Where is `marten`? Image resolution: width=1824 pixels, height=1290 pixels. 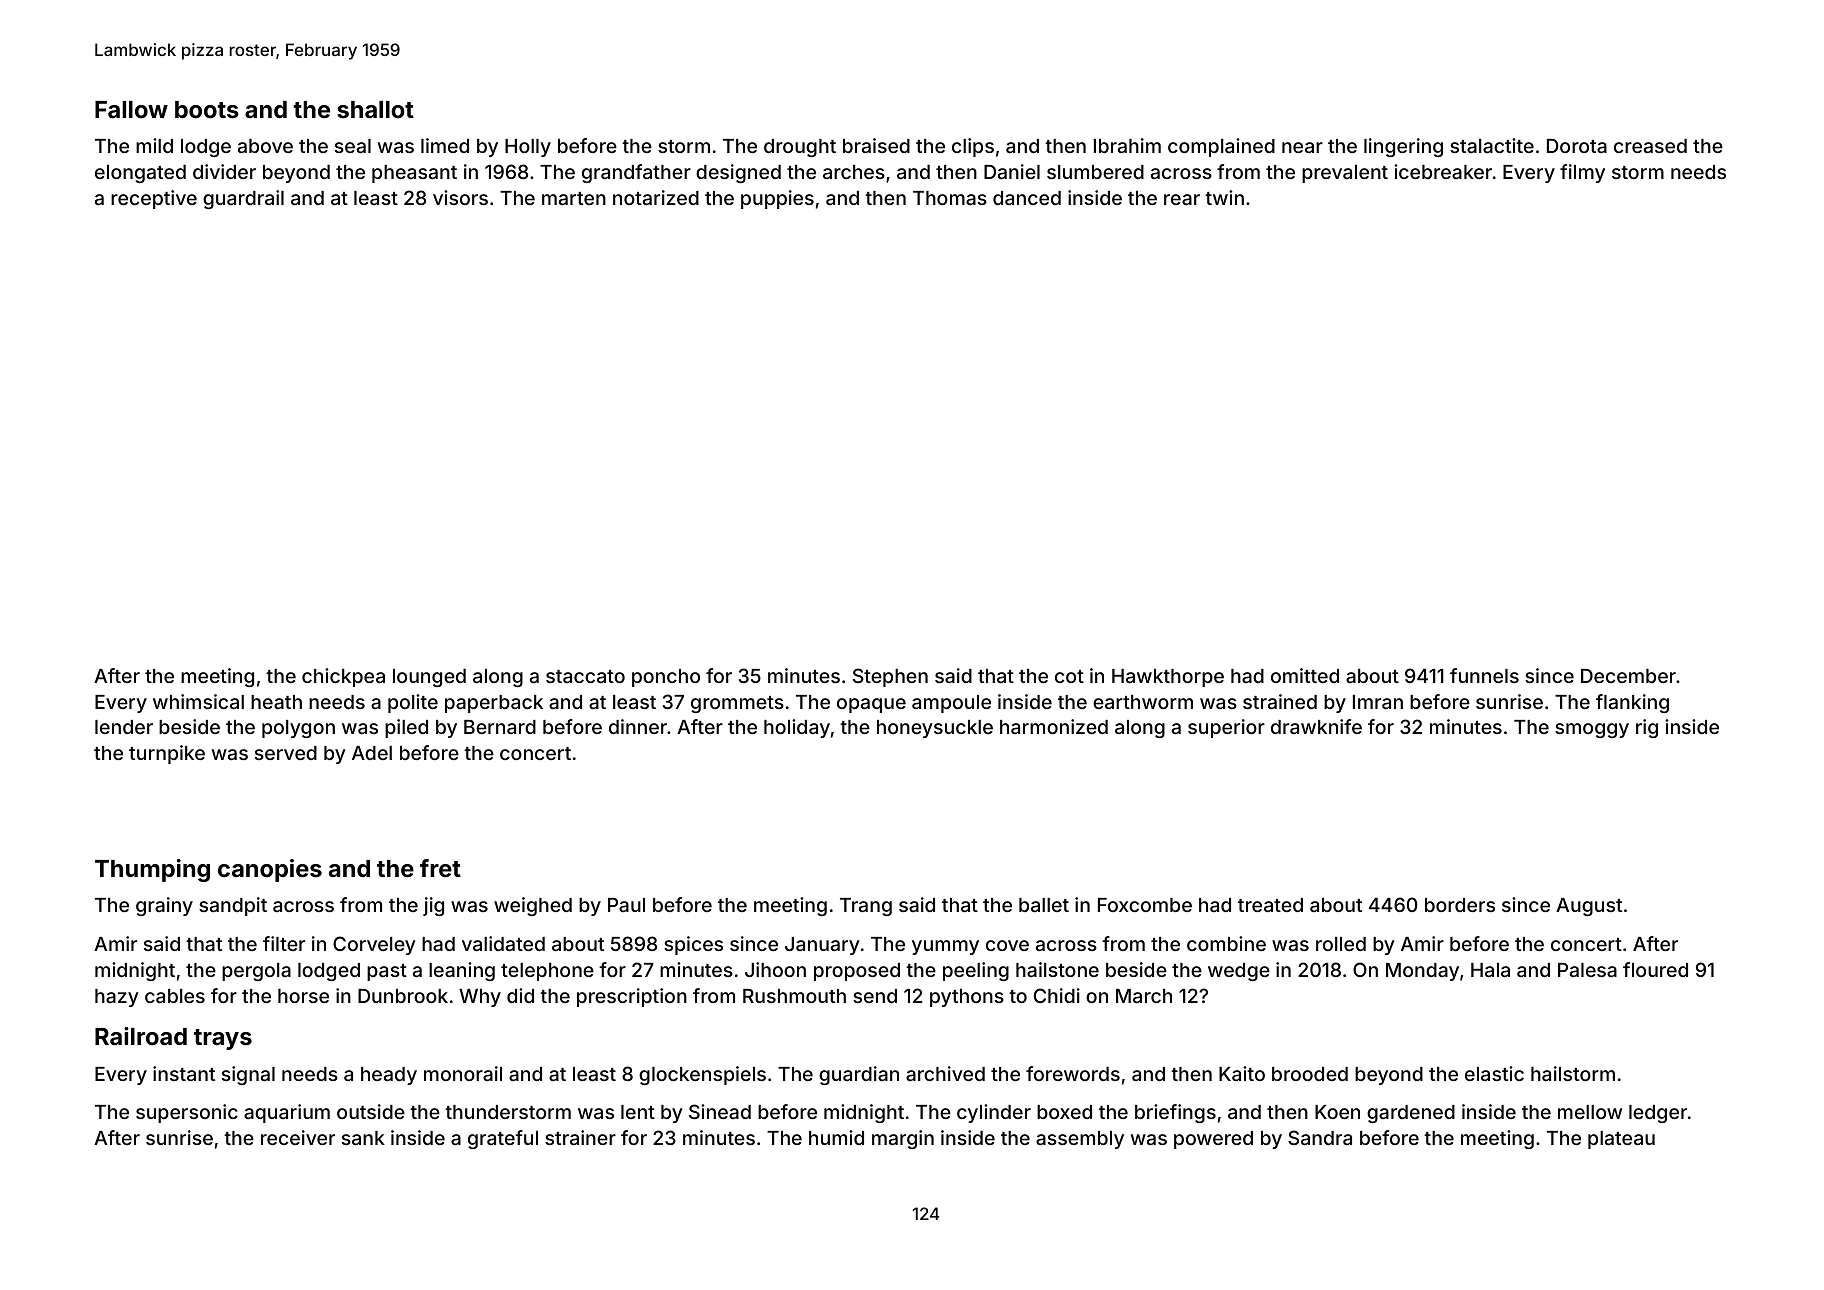
marten is located at coordinates (574, 198).
